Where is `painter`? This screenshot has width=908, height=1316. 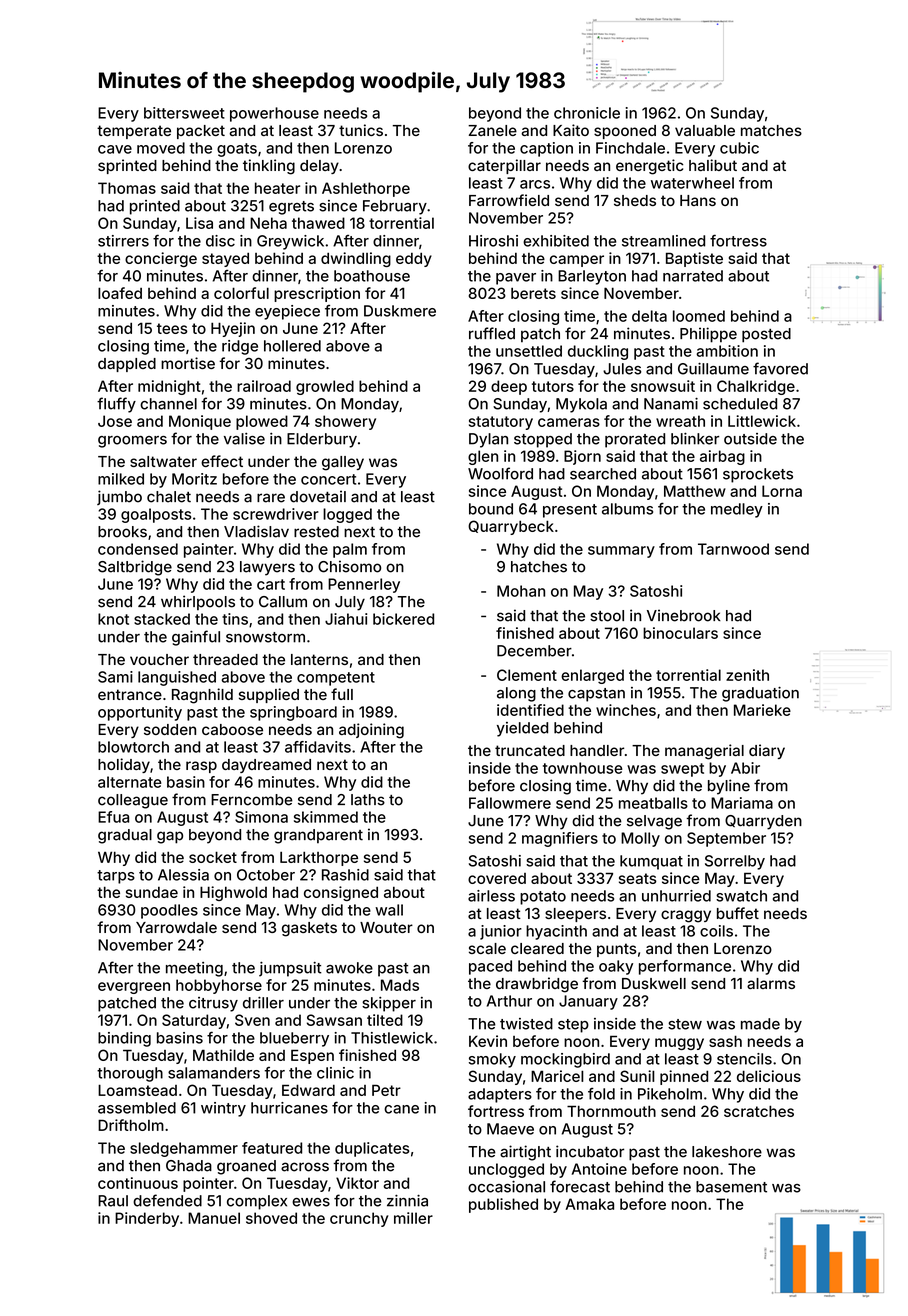 painter is located at coordinates (209, 550).
